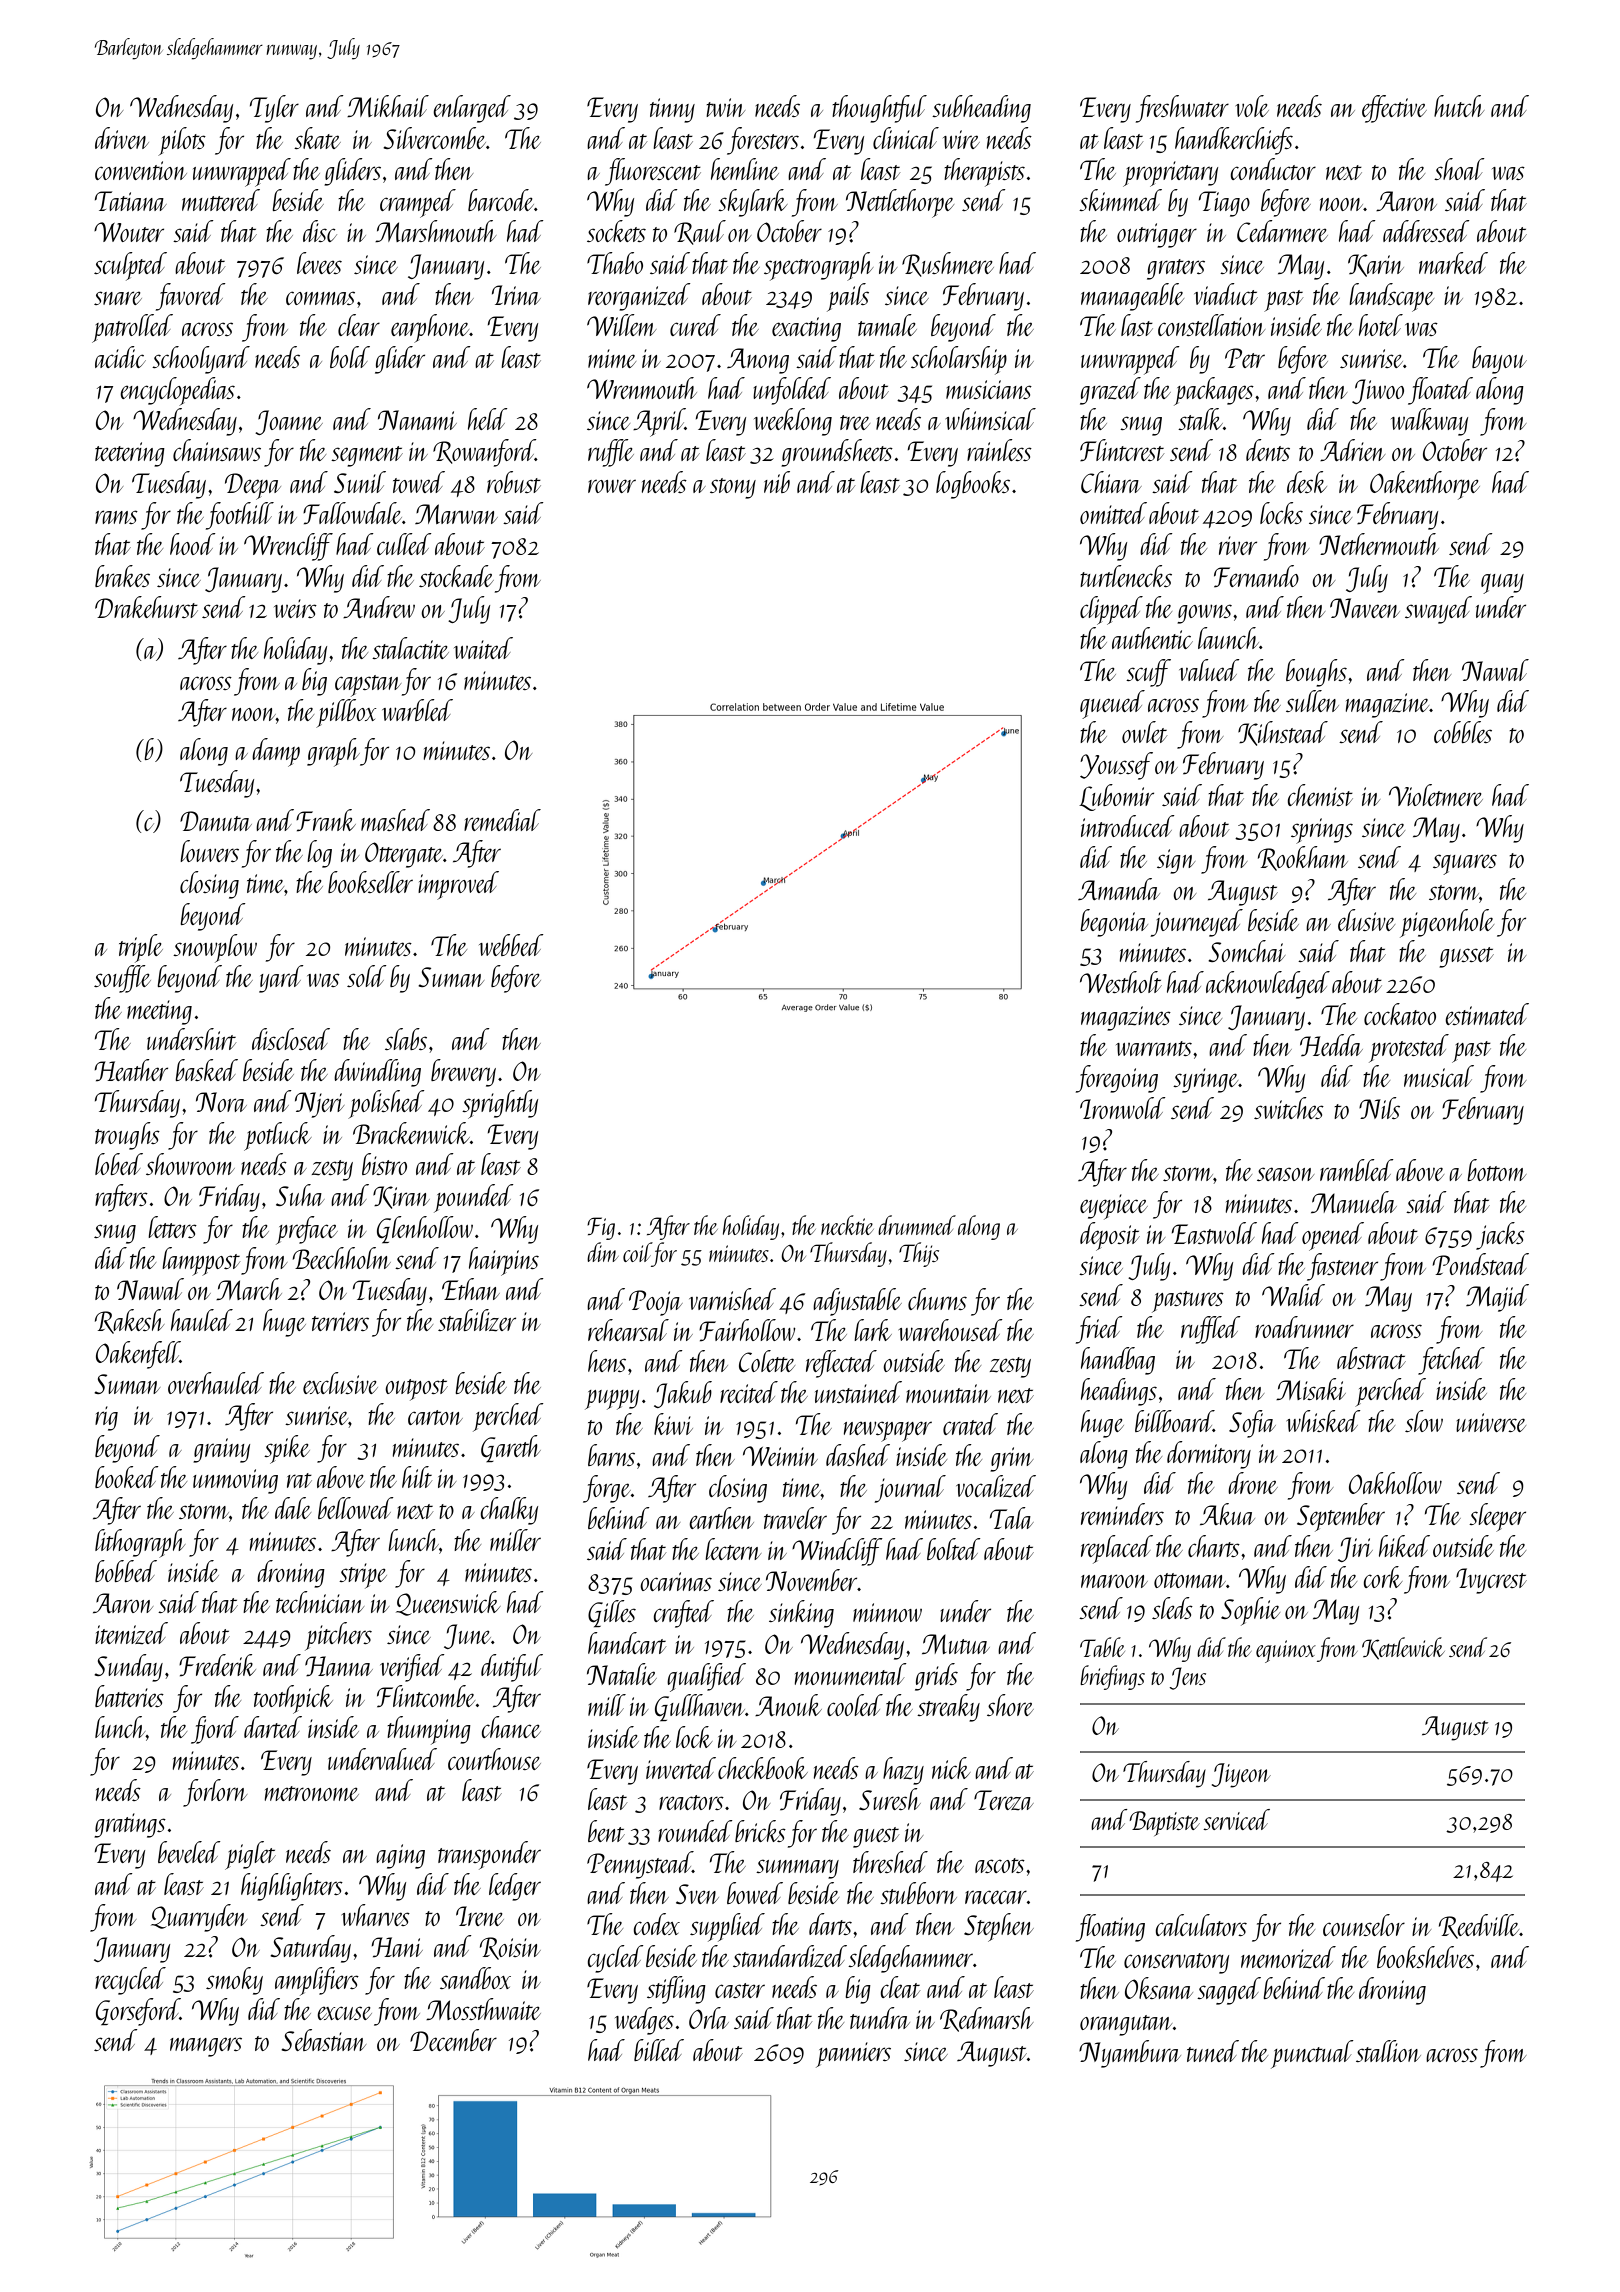  Describe the element at coordinates (122, 138) in the image. I see `driven` at that location.
